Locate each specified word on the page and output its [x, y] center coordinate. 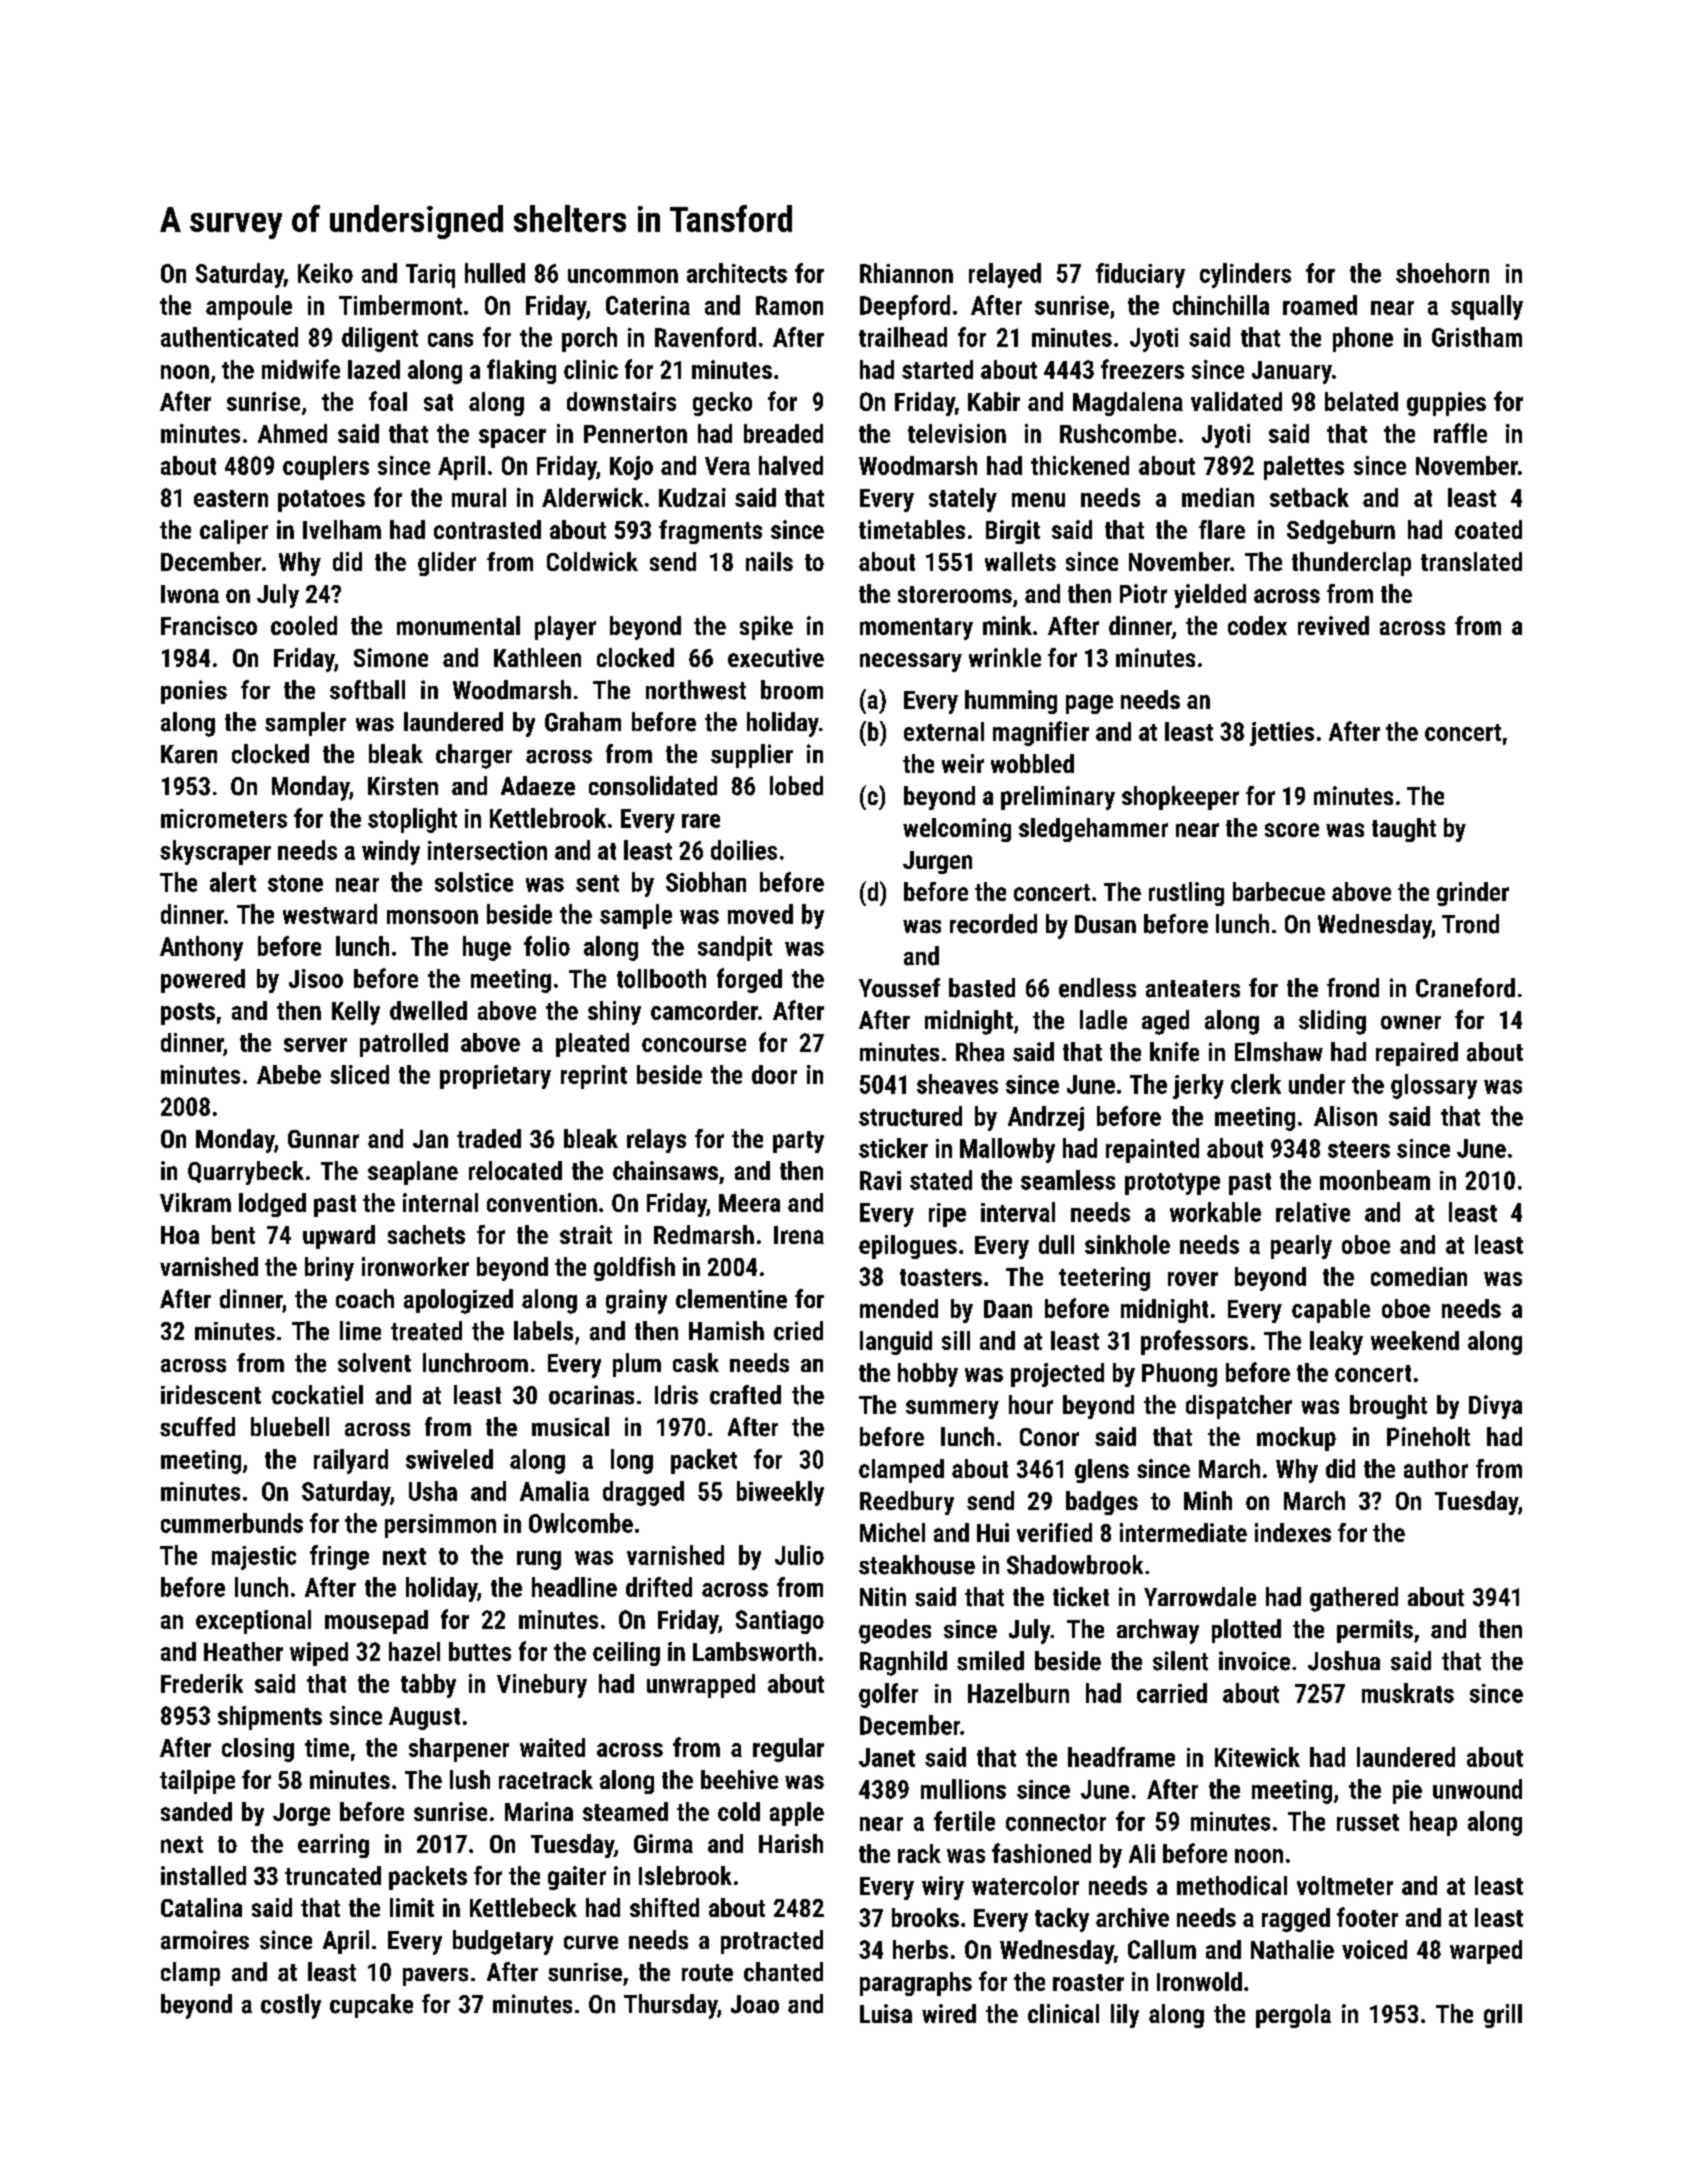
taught [1404, 830]
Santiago [780, 1622]
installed [203, 1875]
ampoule [249, 307]
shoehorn [1442, 273]
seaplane [413, 1173]
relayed [1005, 275]
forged [749, 980]
